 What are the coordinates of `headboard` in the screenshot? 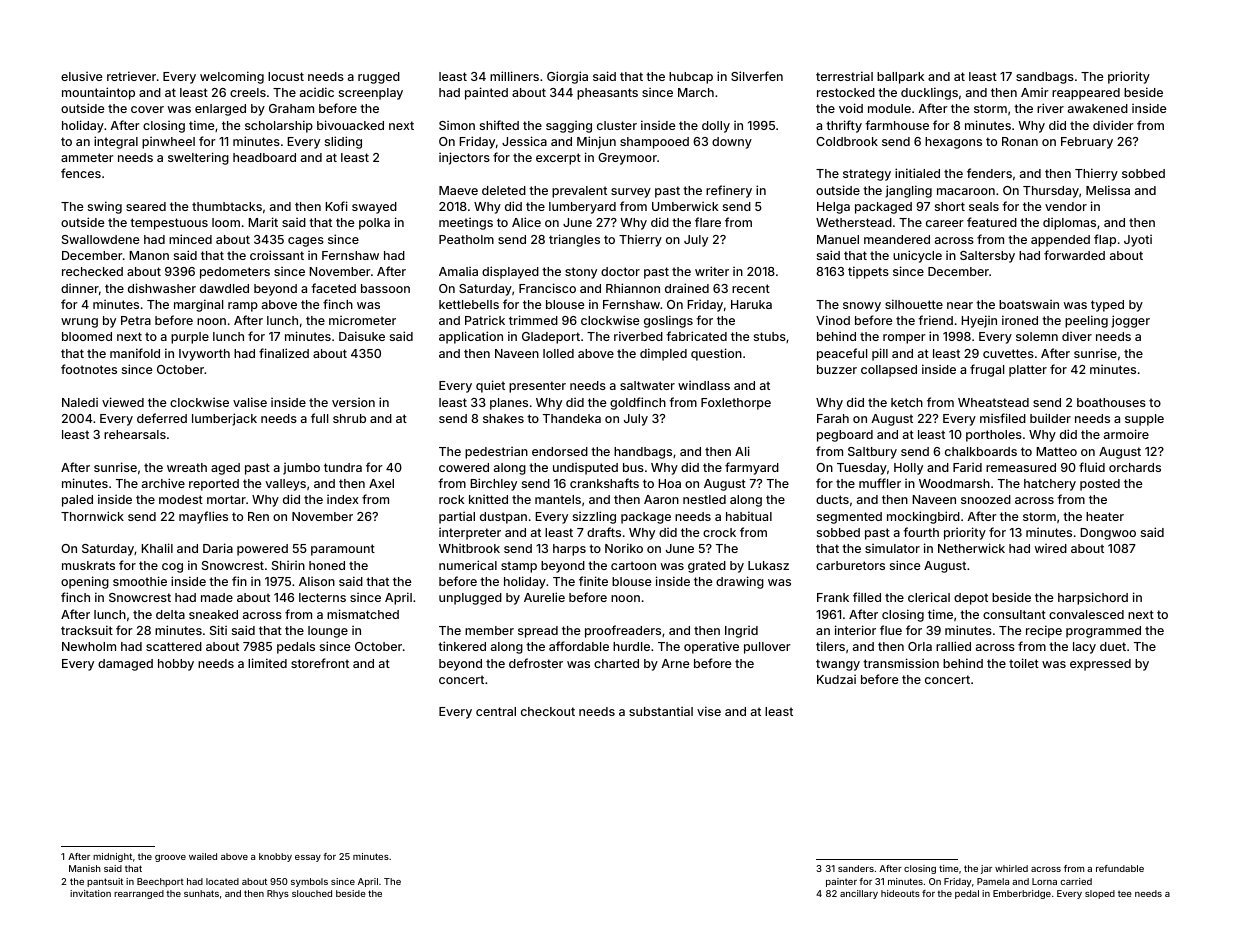 It's located at (264, 157).
